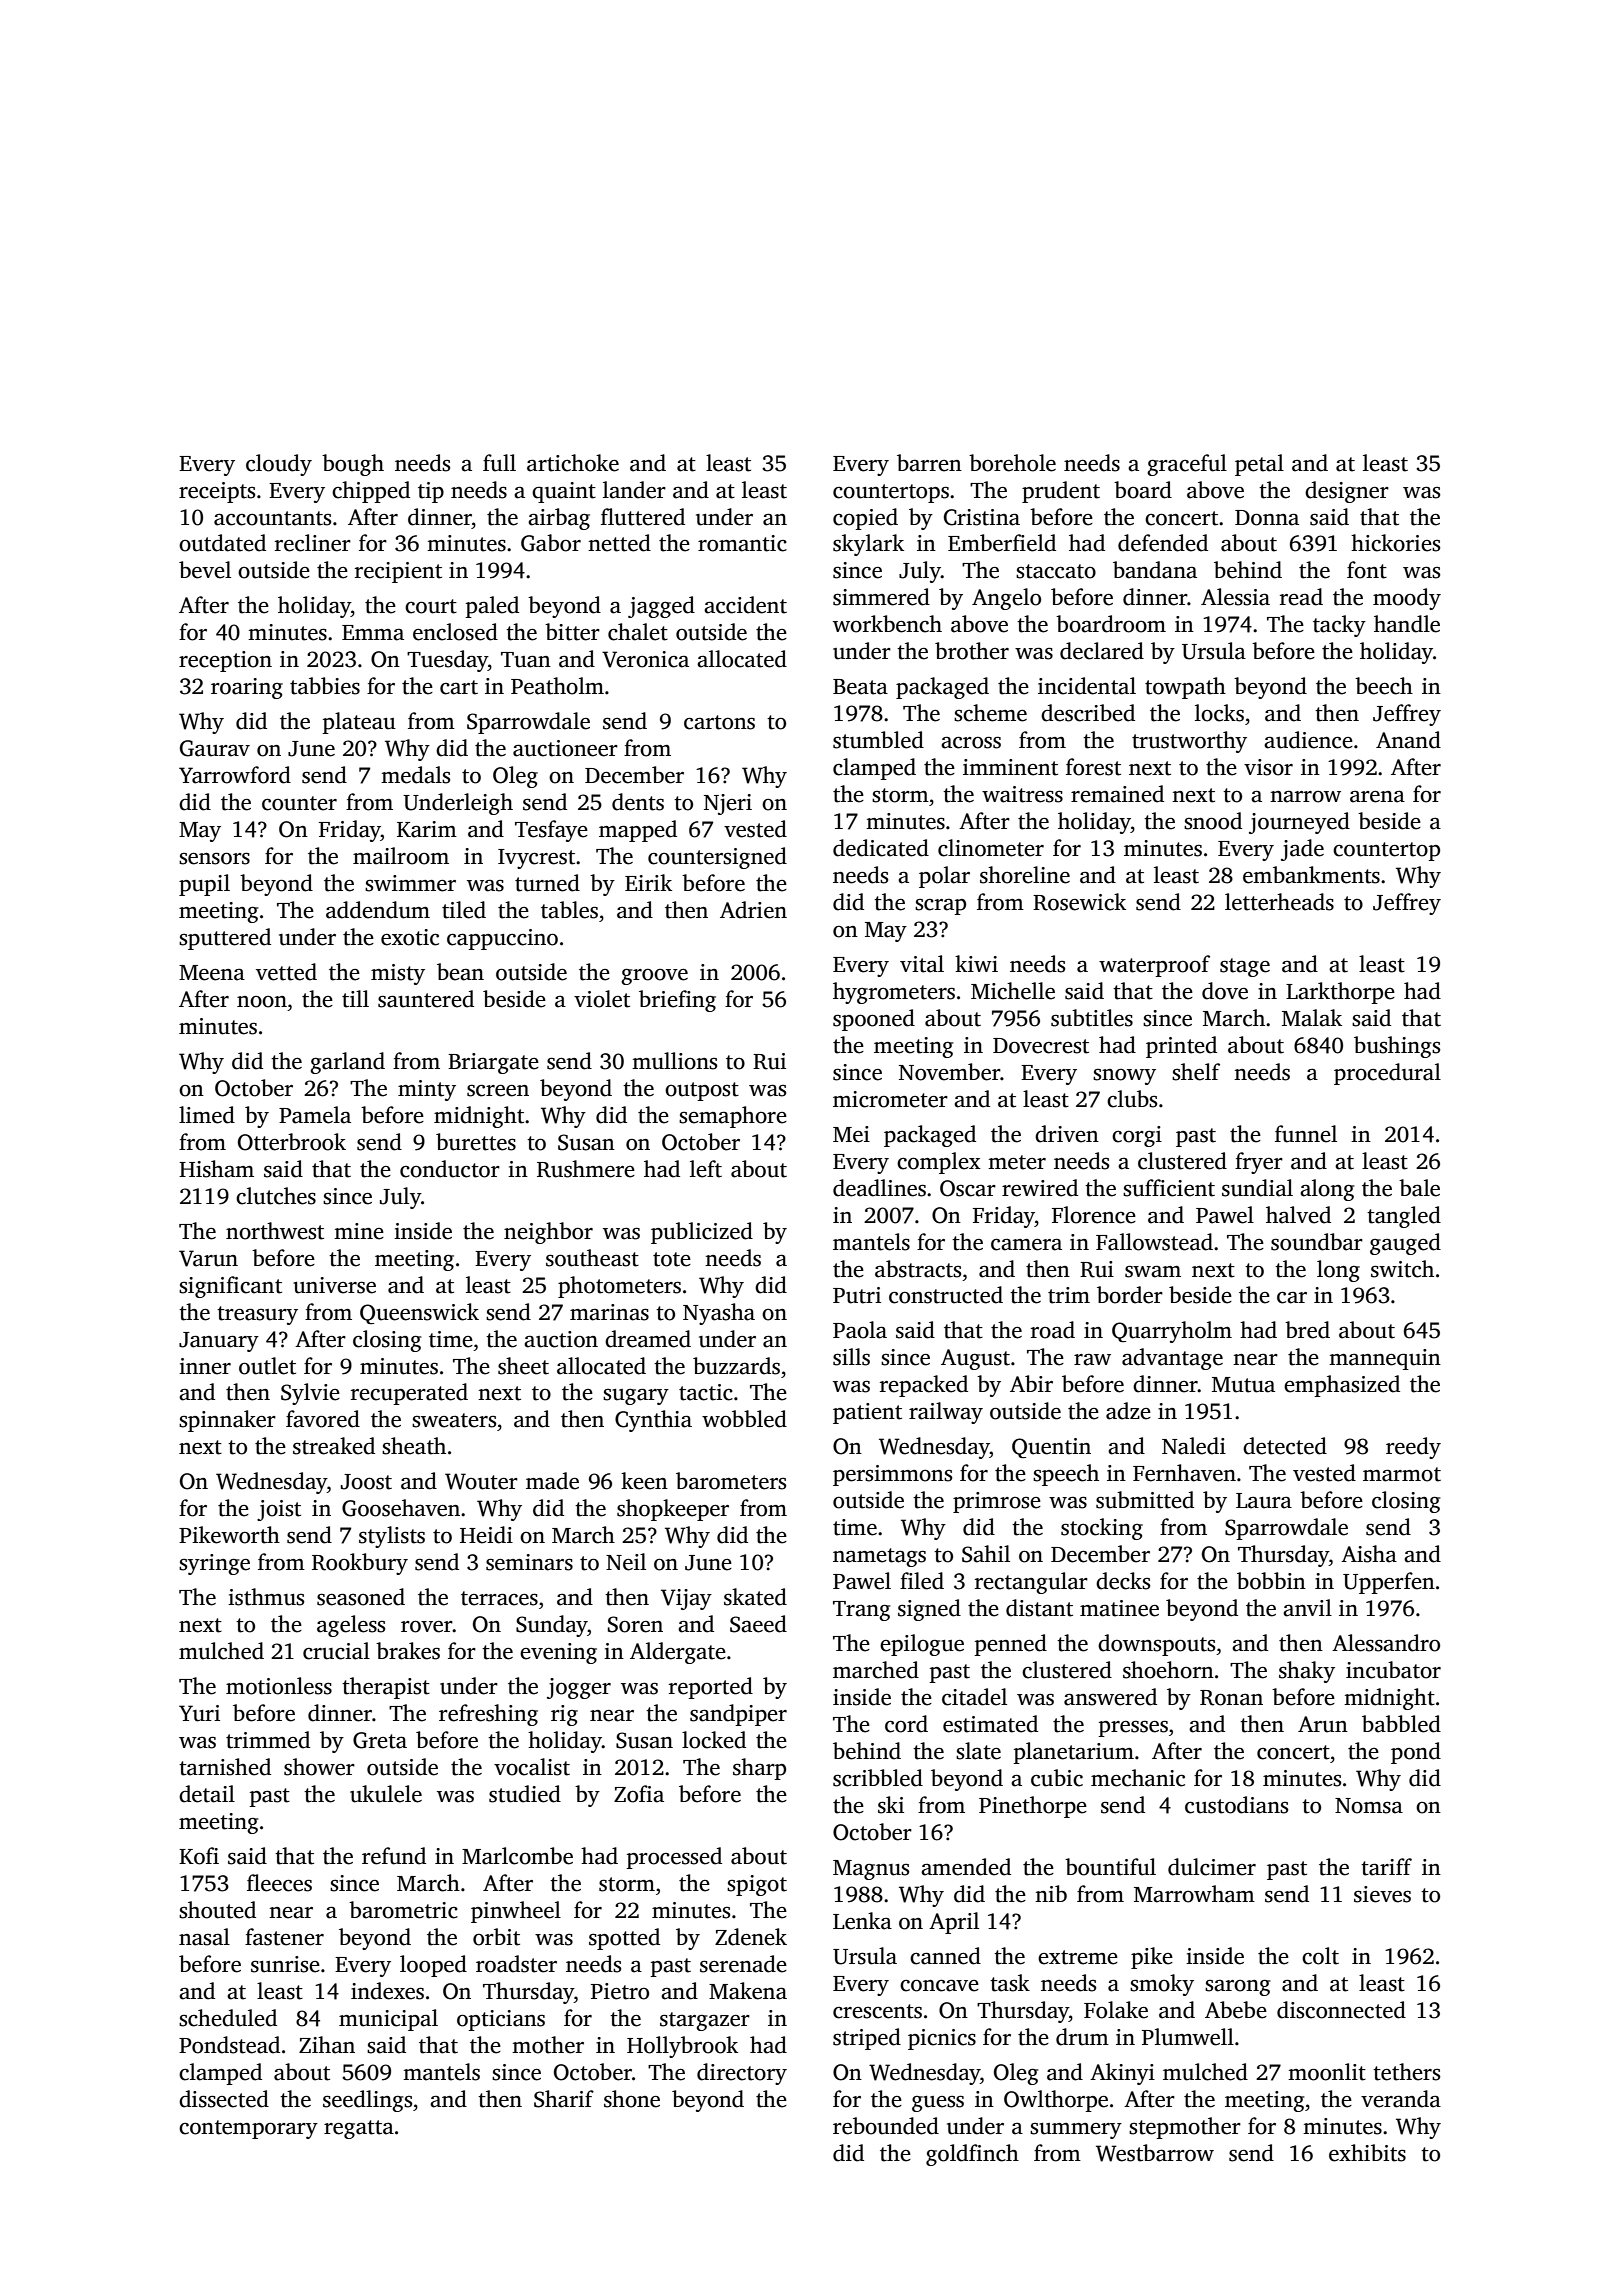  Describe the element at coordinates (929, 463) in the screenshot. I see `barren` at that location.
